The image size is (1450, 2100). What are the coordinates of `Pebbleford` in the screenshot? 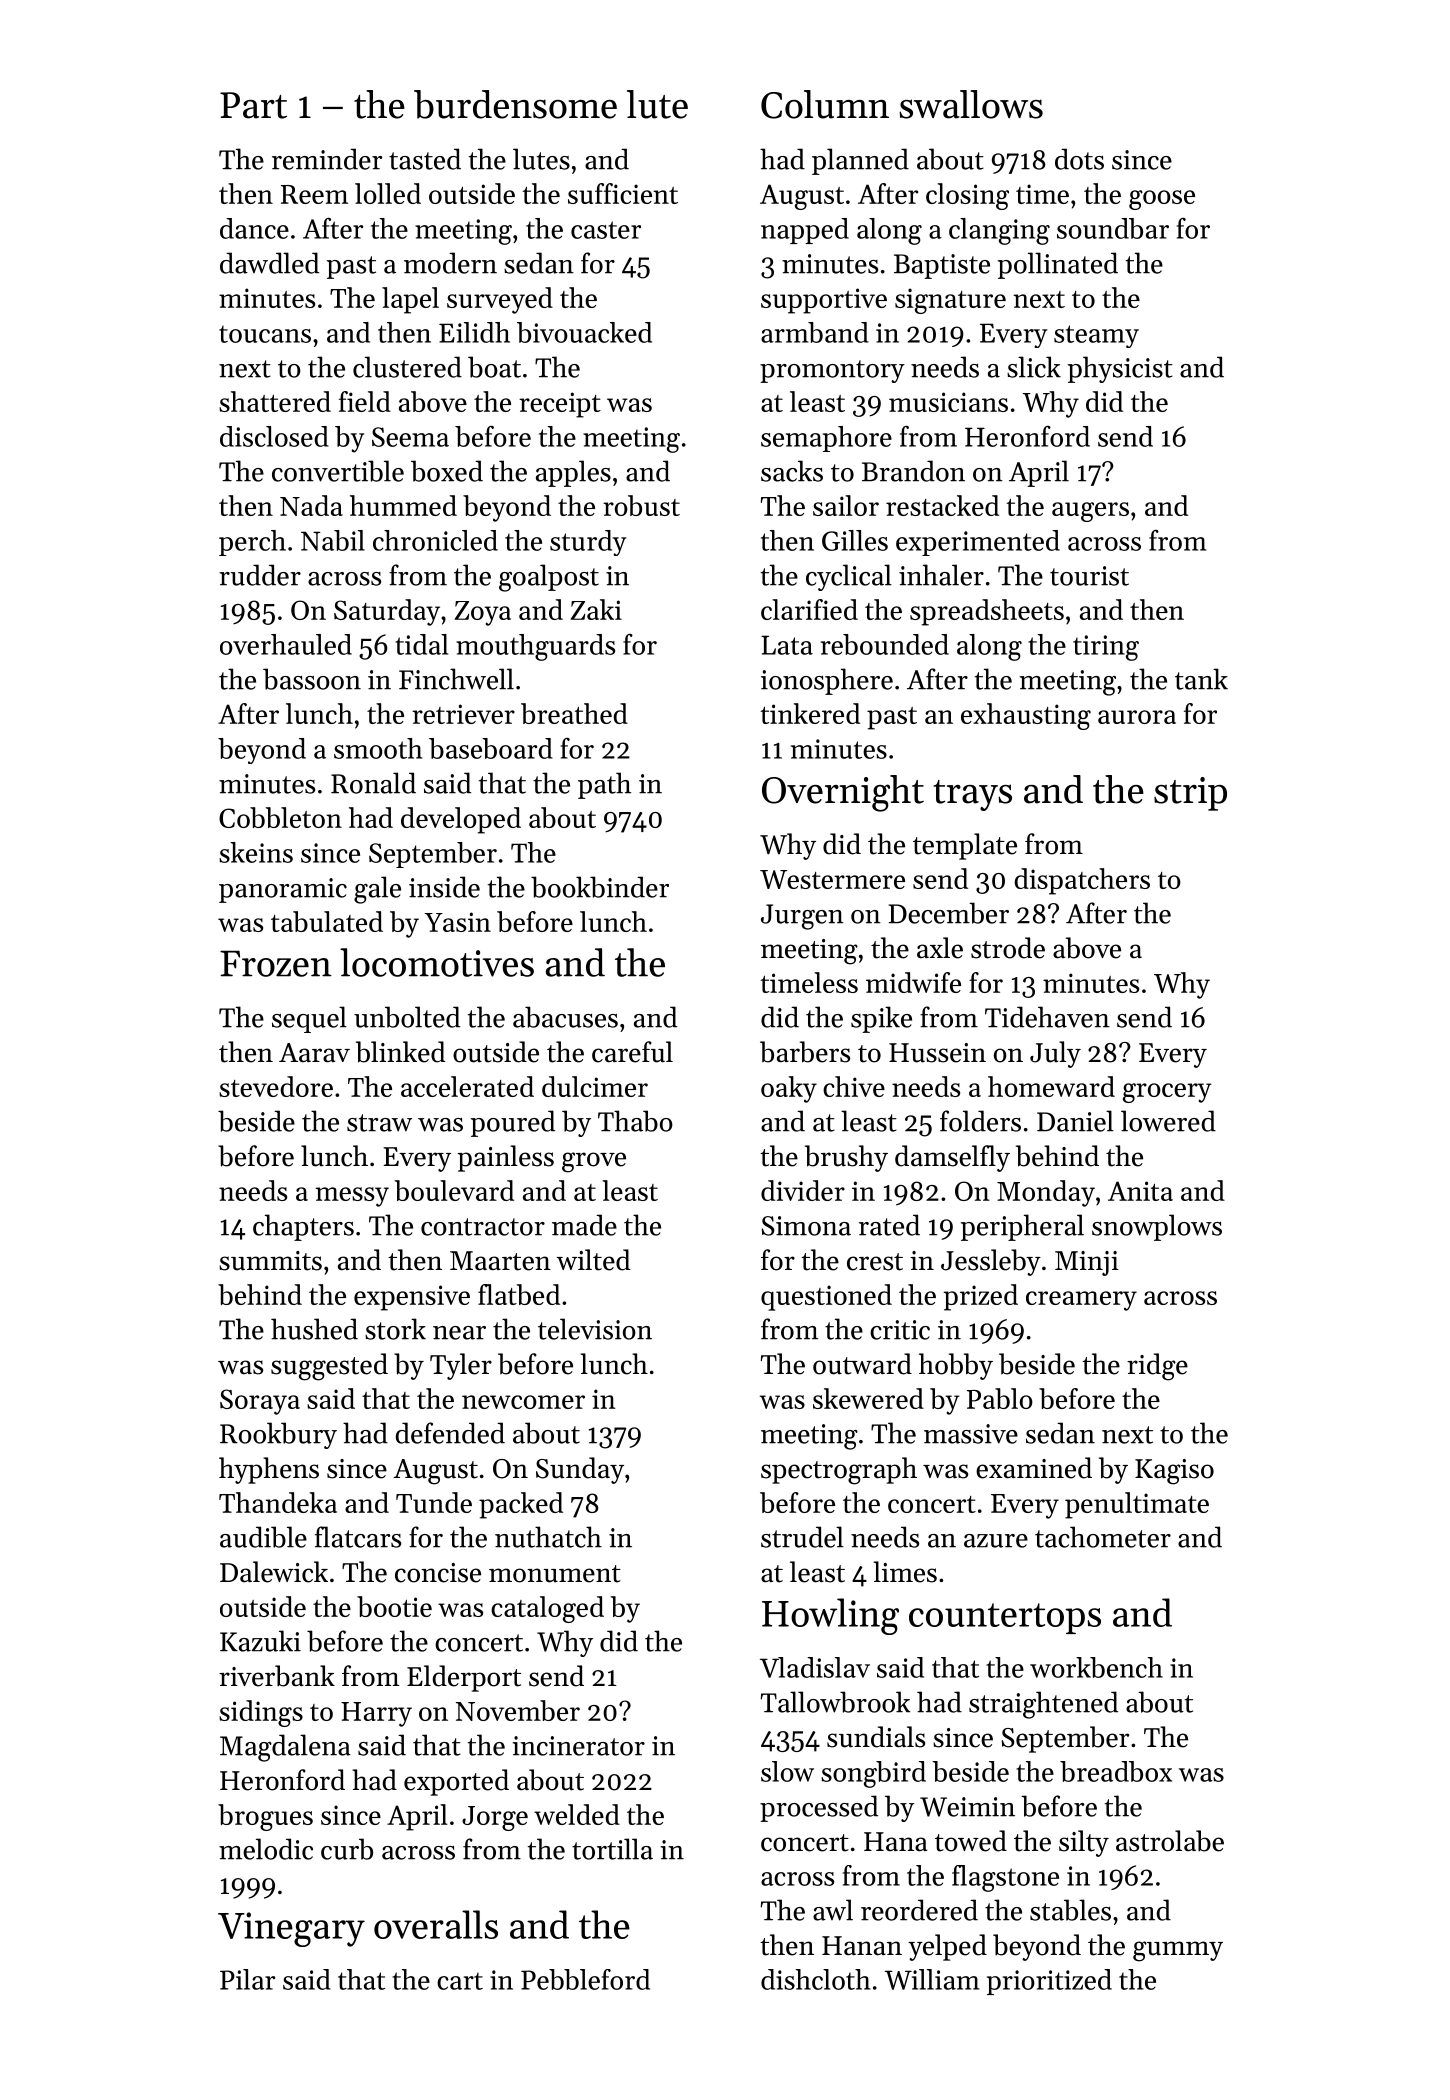 It's located at (585, 1979).
